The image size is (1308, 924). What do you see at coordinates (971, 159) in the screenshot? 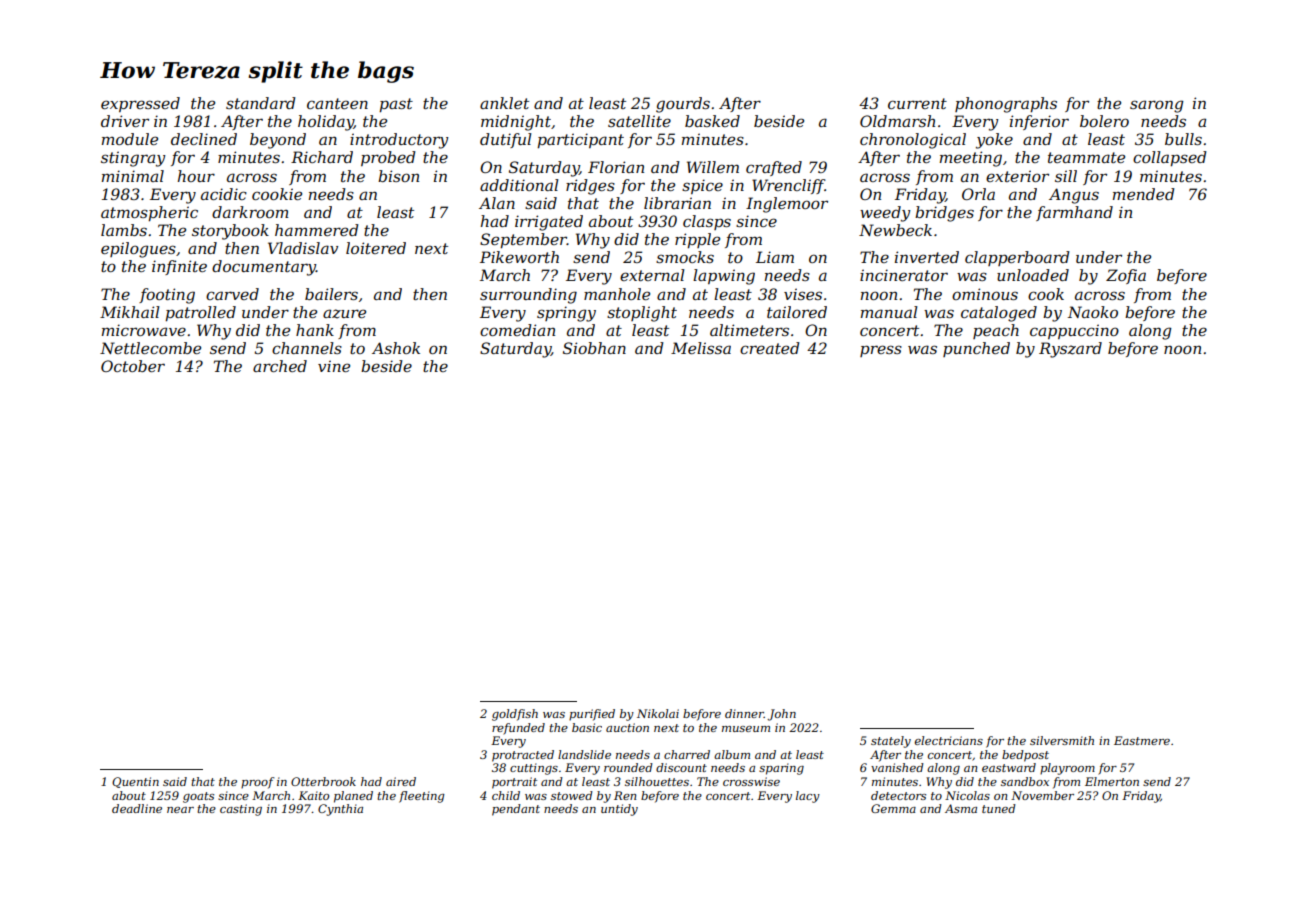
I see `meeting` at bounding box center [971, 159].
